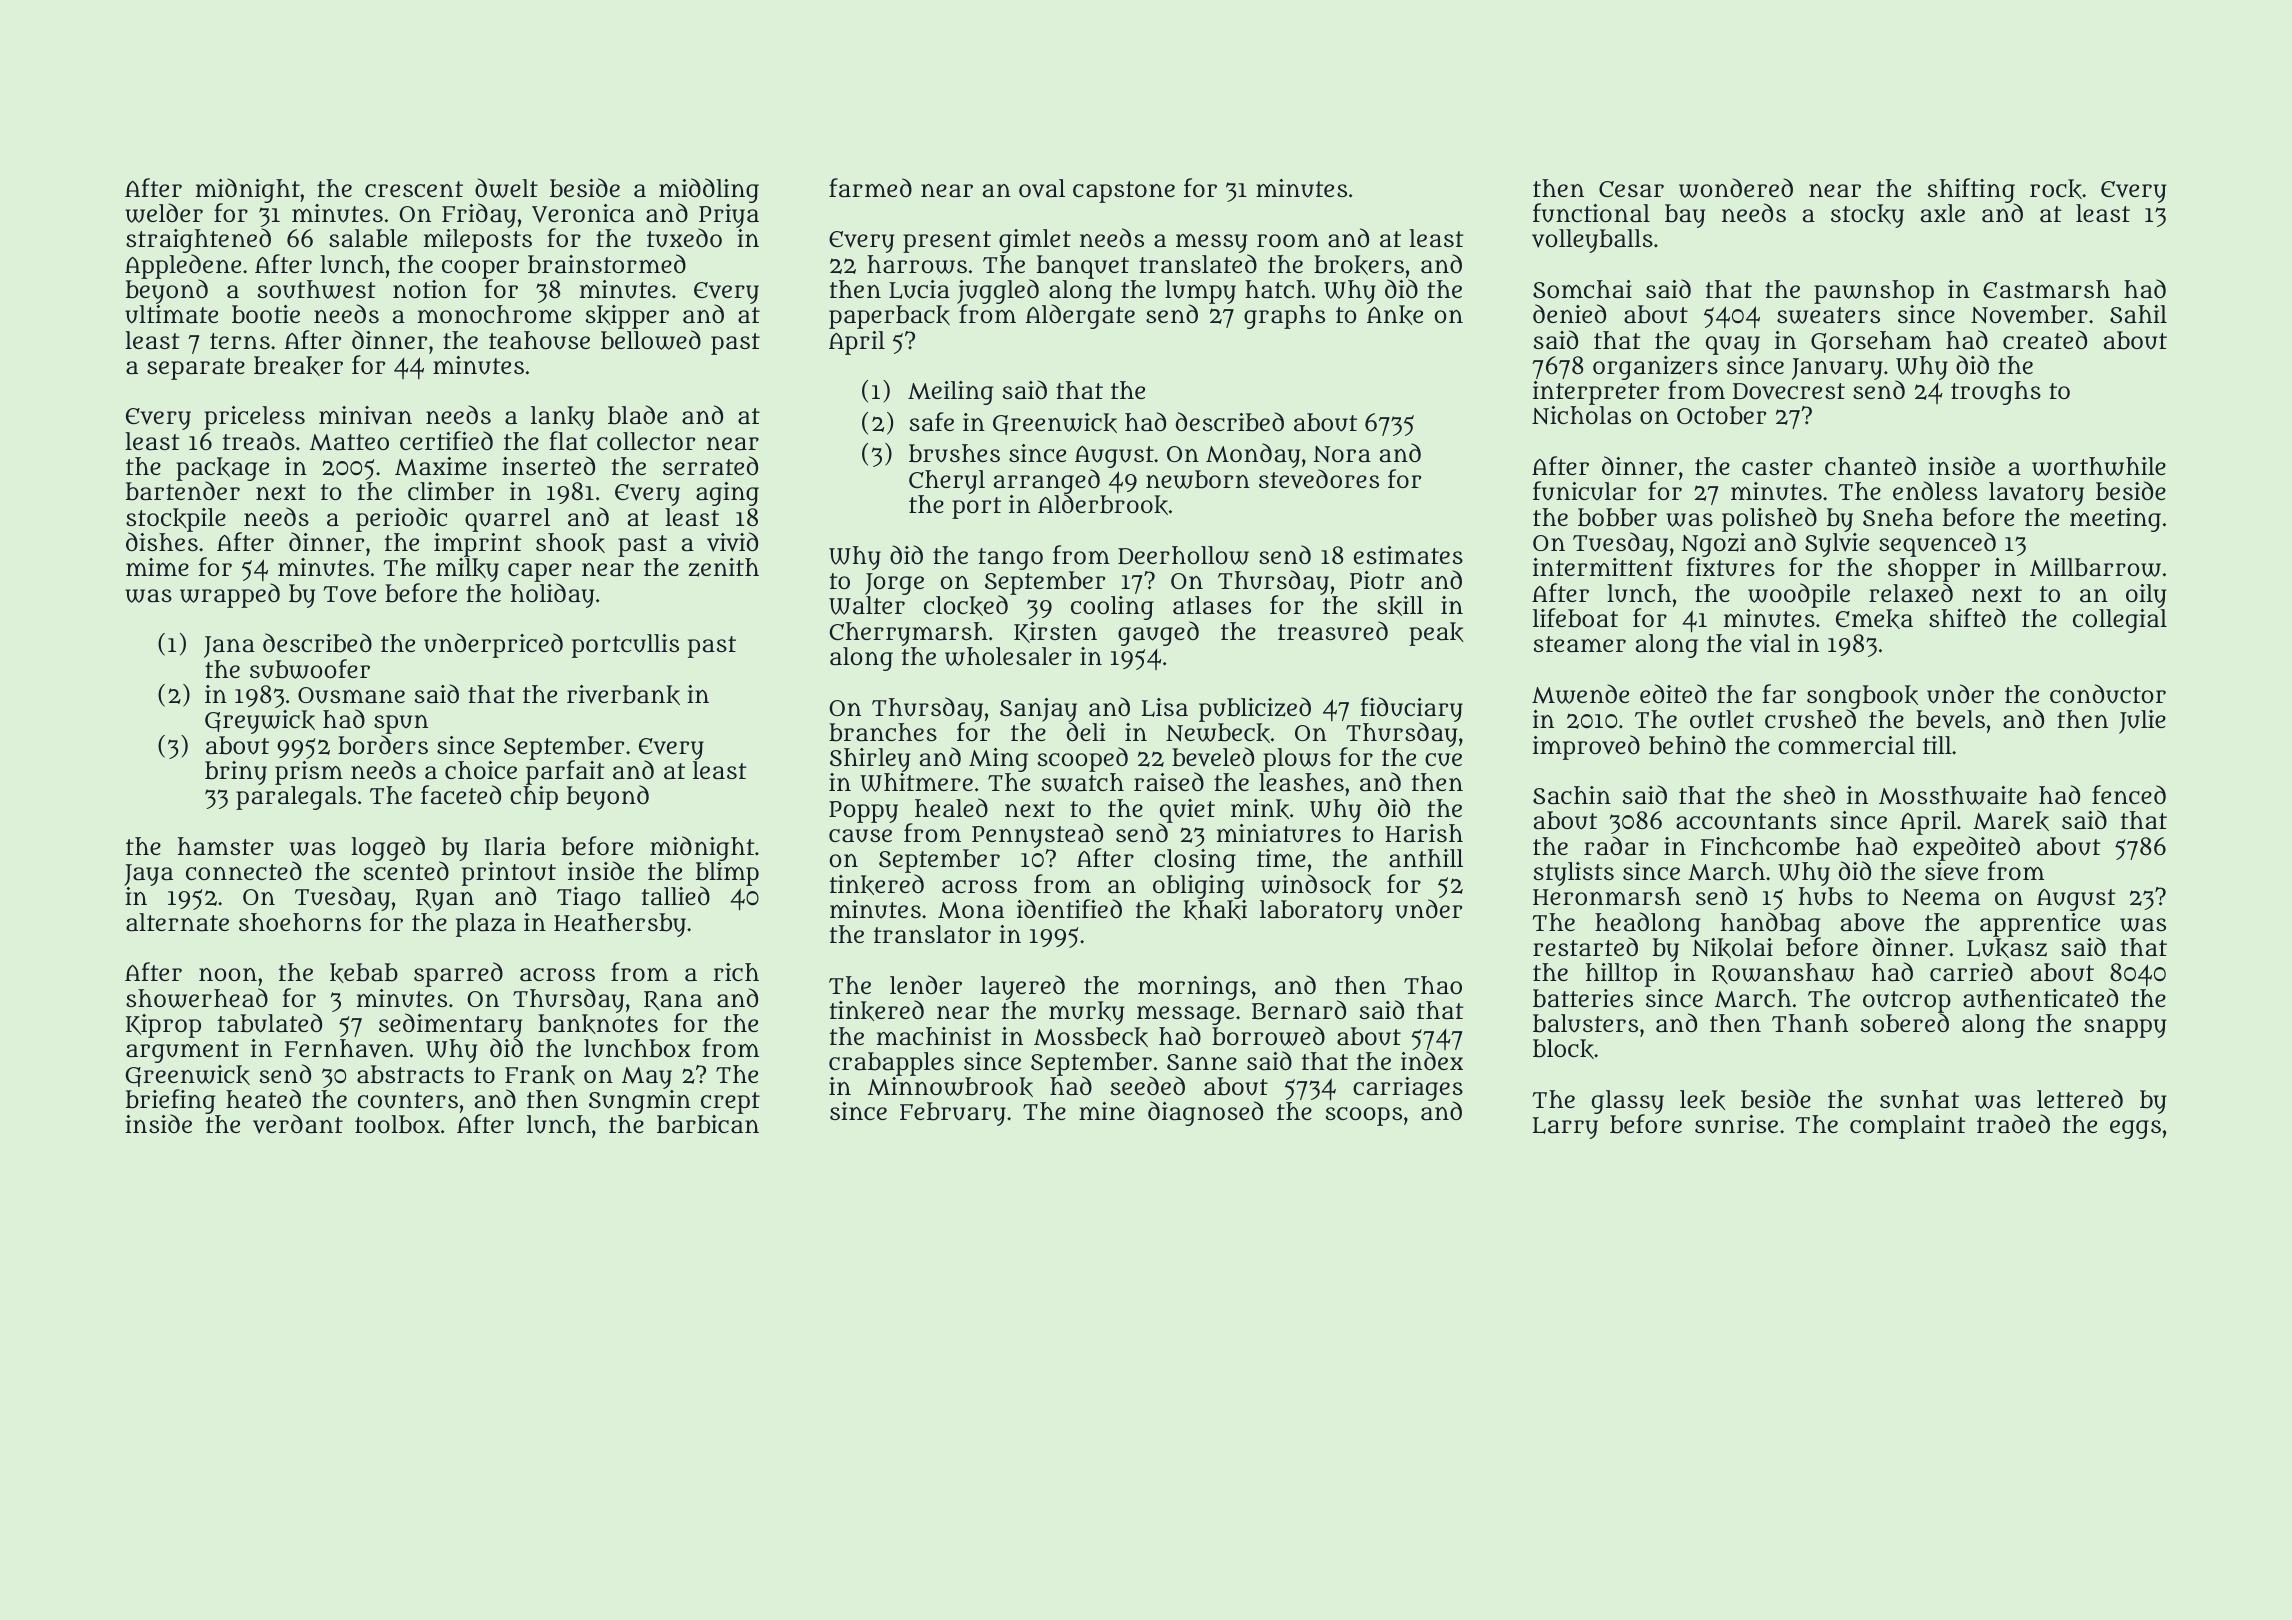  What do you see at coordinates (410, 1074) in the document?
I see `abstracts` at bounding box center [410, 1074].
